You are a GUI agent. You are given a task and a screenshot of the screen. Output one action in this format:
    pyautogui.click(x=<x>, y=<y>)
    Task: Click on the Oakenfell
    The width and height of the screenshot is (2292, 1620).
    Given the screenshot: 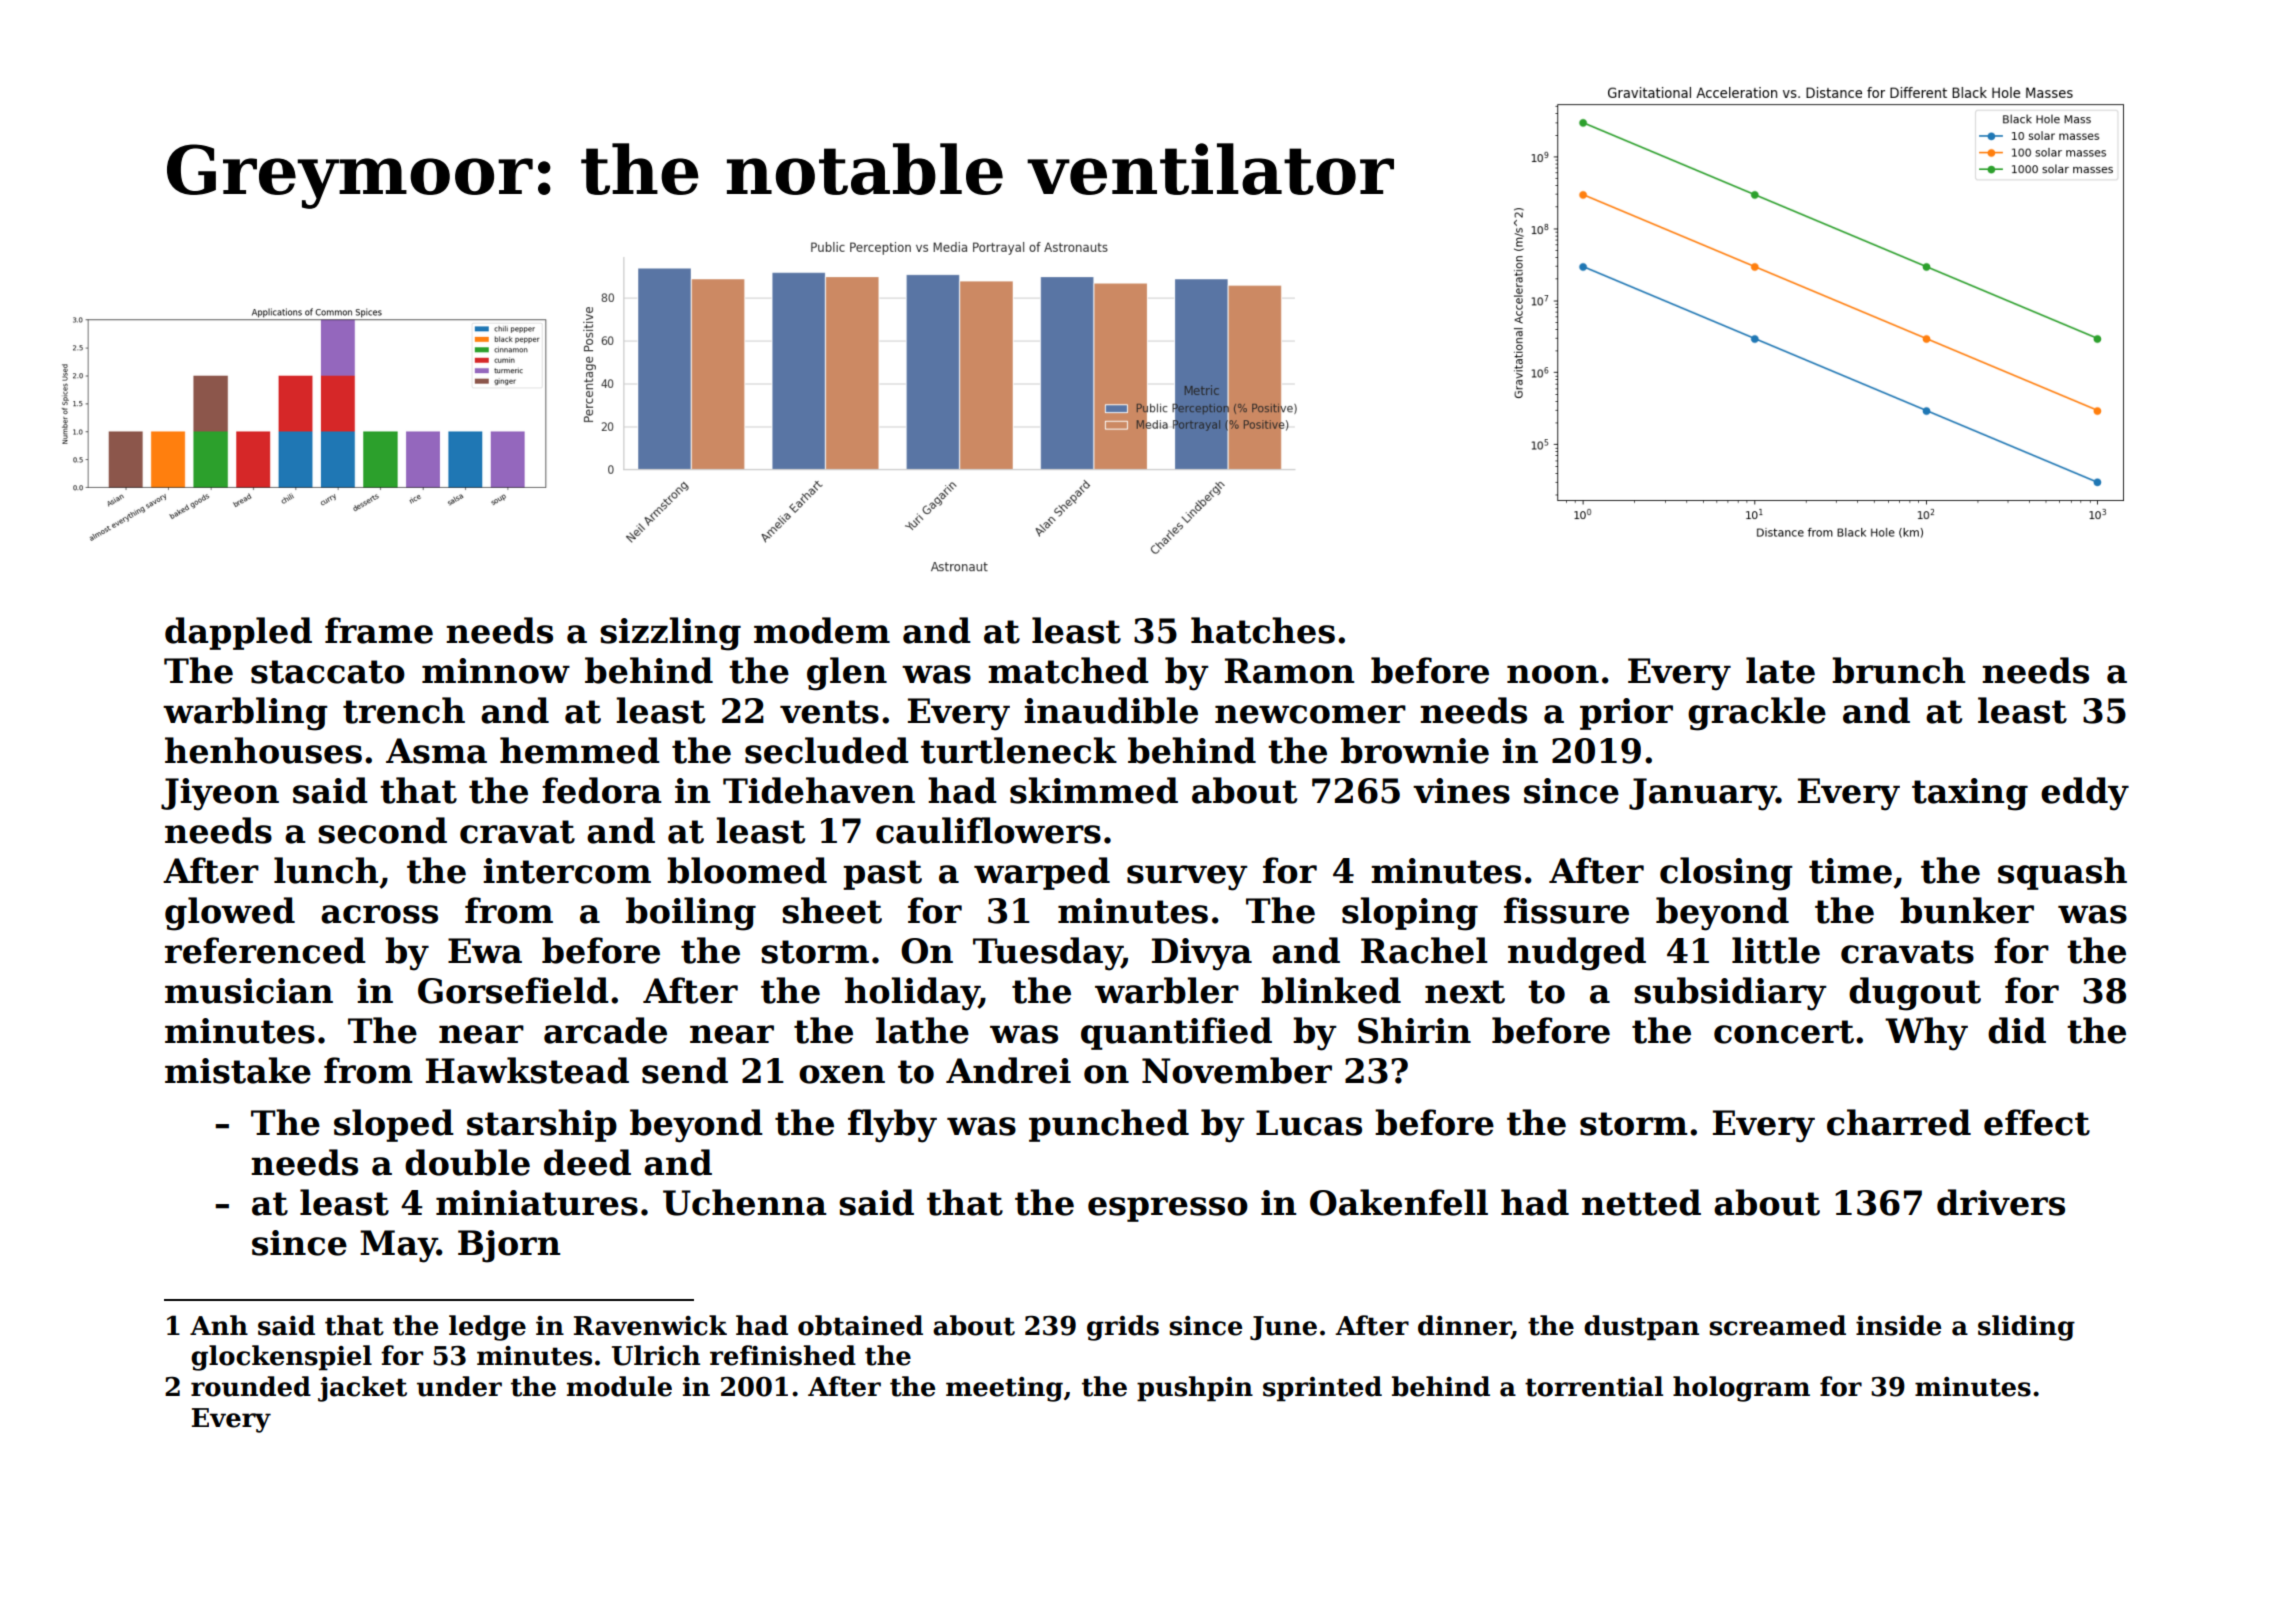 What is the action you would take?
    pyautogui.click(x=1399, y=1202)
